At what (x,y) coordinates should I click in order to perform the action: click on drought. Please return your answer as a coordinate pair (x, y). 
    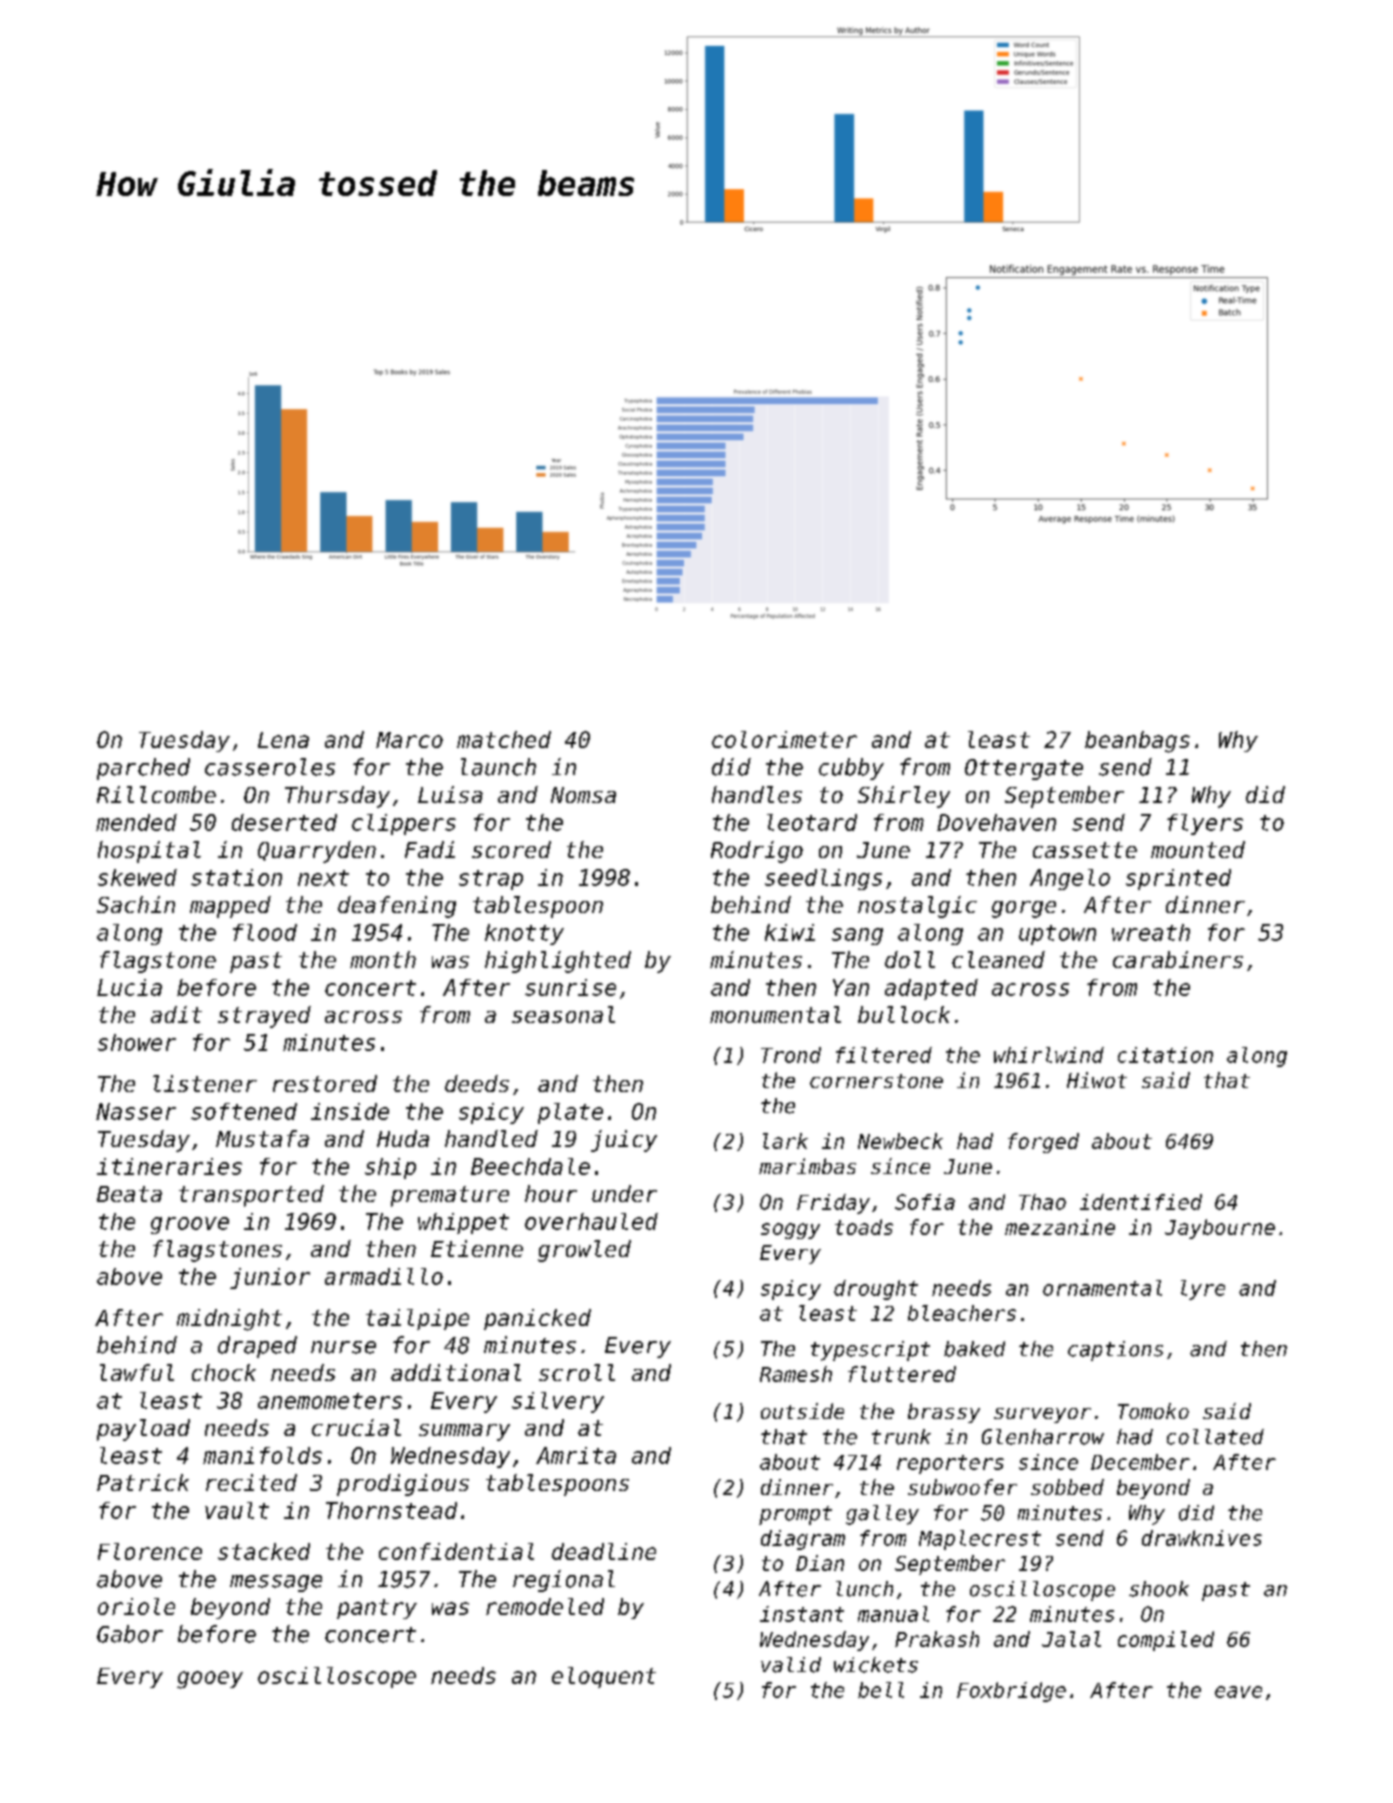
    Looking at the image, I should click on (876, 1290).
